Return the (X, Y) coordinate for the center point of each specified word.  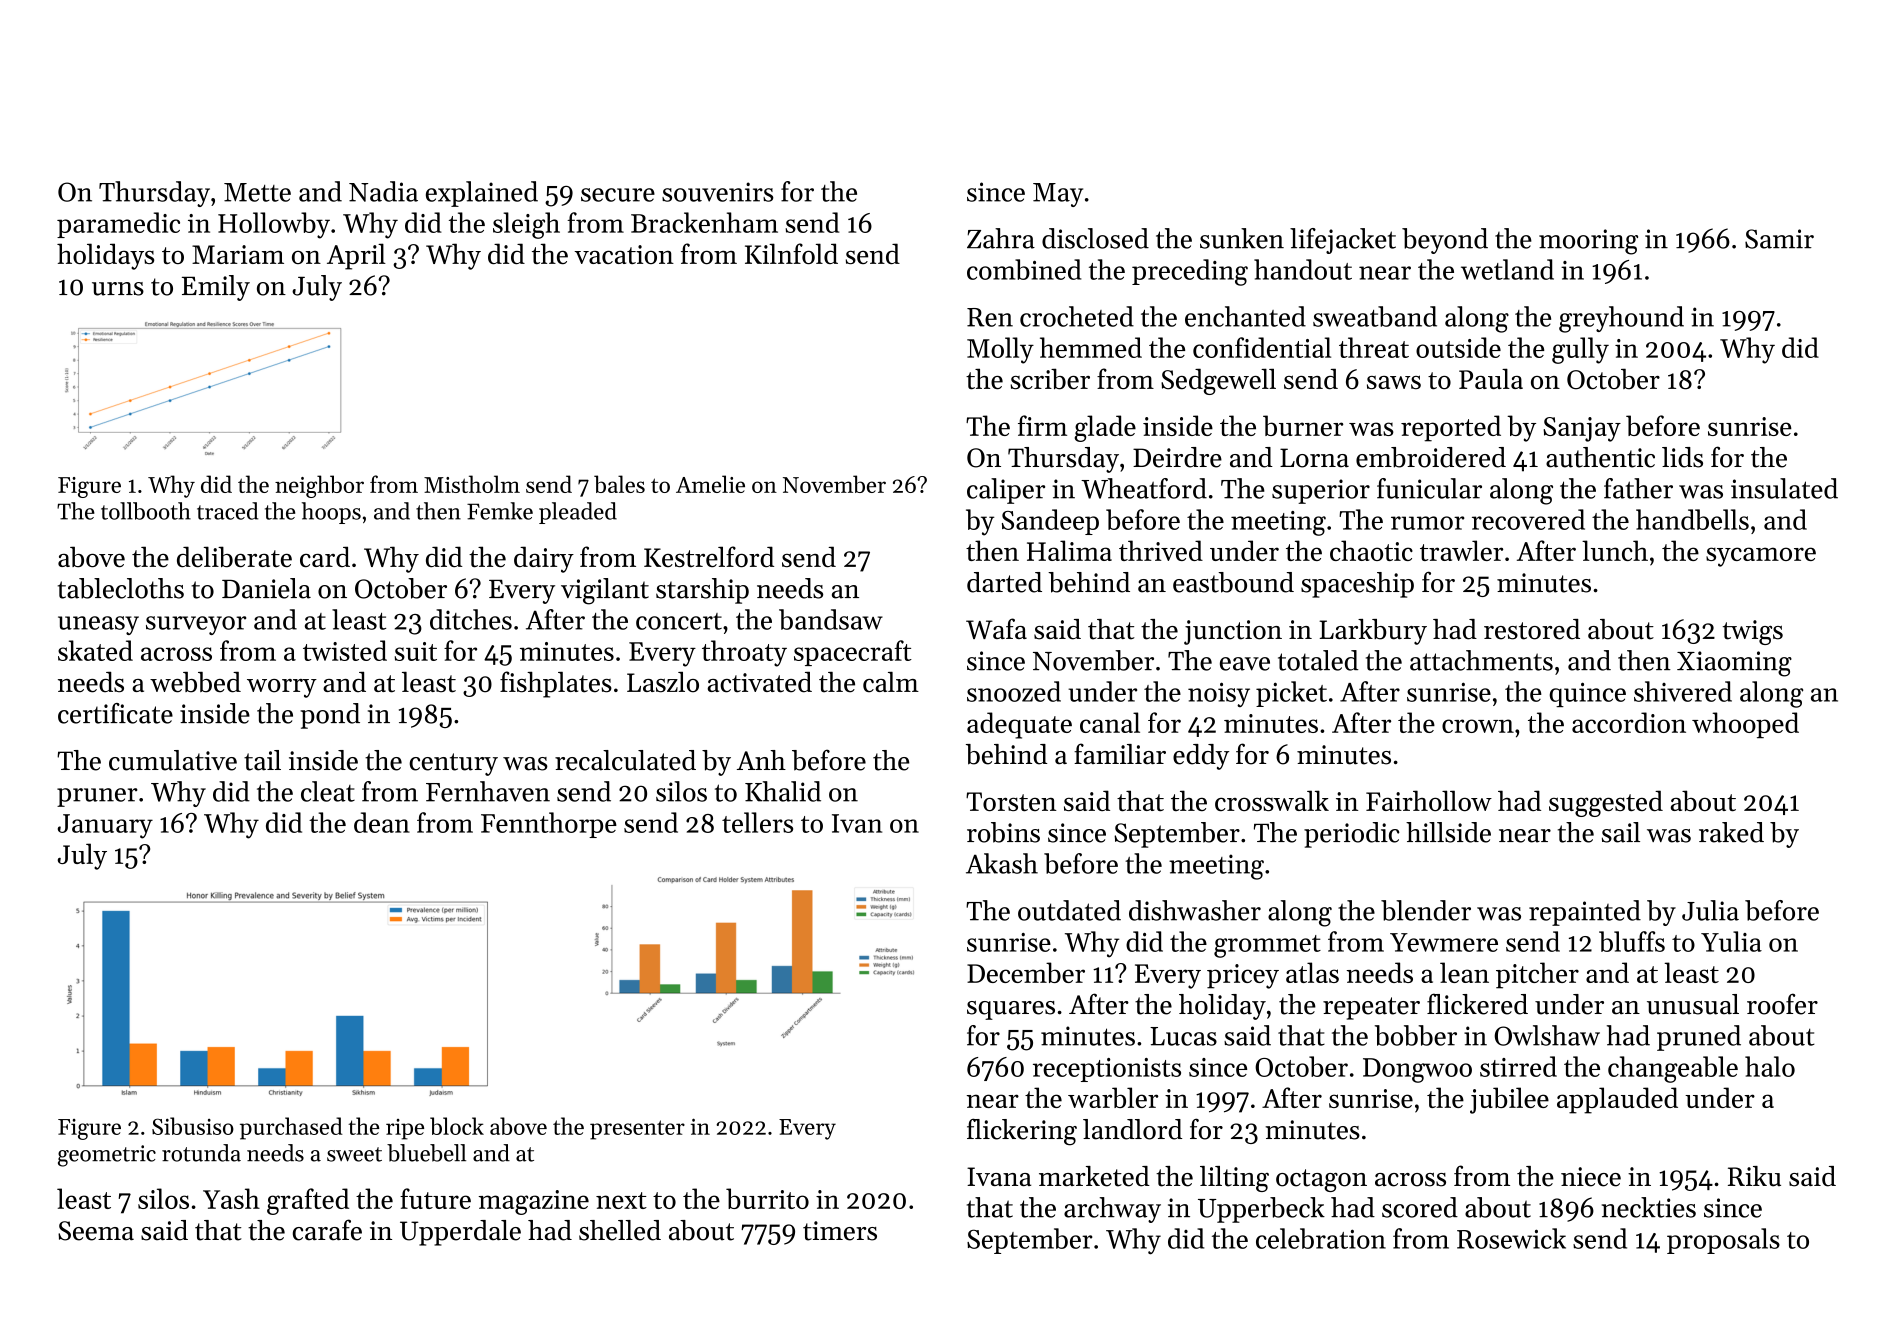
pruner (97, 797)
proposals (1723, 1241)
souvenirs (718, 192)
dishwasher (1195, 910)
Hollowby (274, 225)
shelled (620, 1230)
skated (95, 650)
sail (1621, 832)
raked (1731, 832)
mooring (1588, 242)
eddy (1201, 757)
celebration (1321, 1238)
